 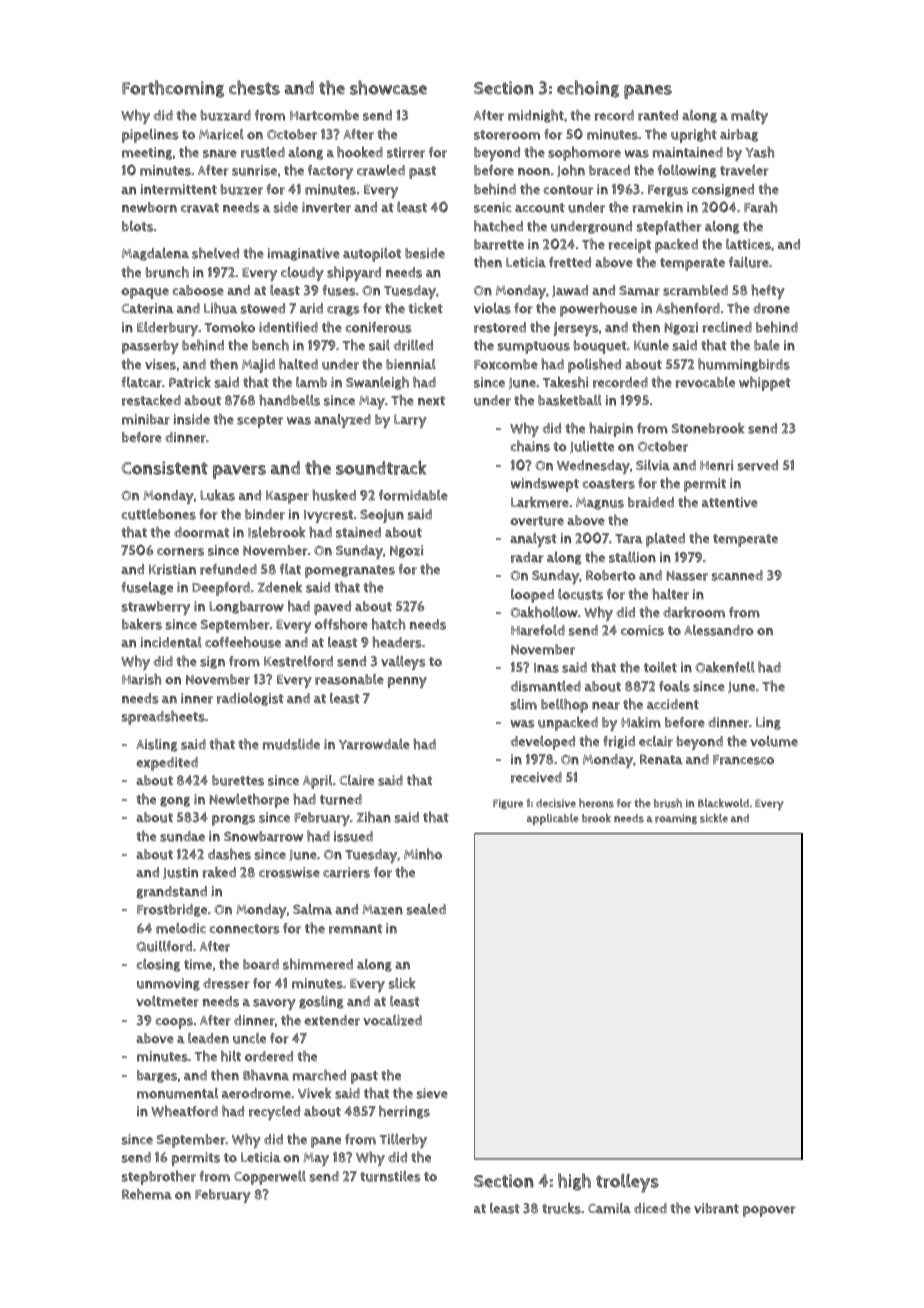 I want to click on sickle, so click(x=714, y=818).
